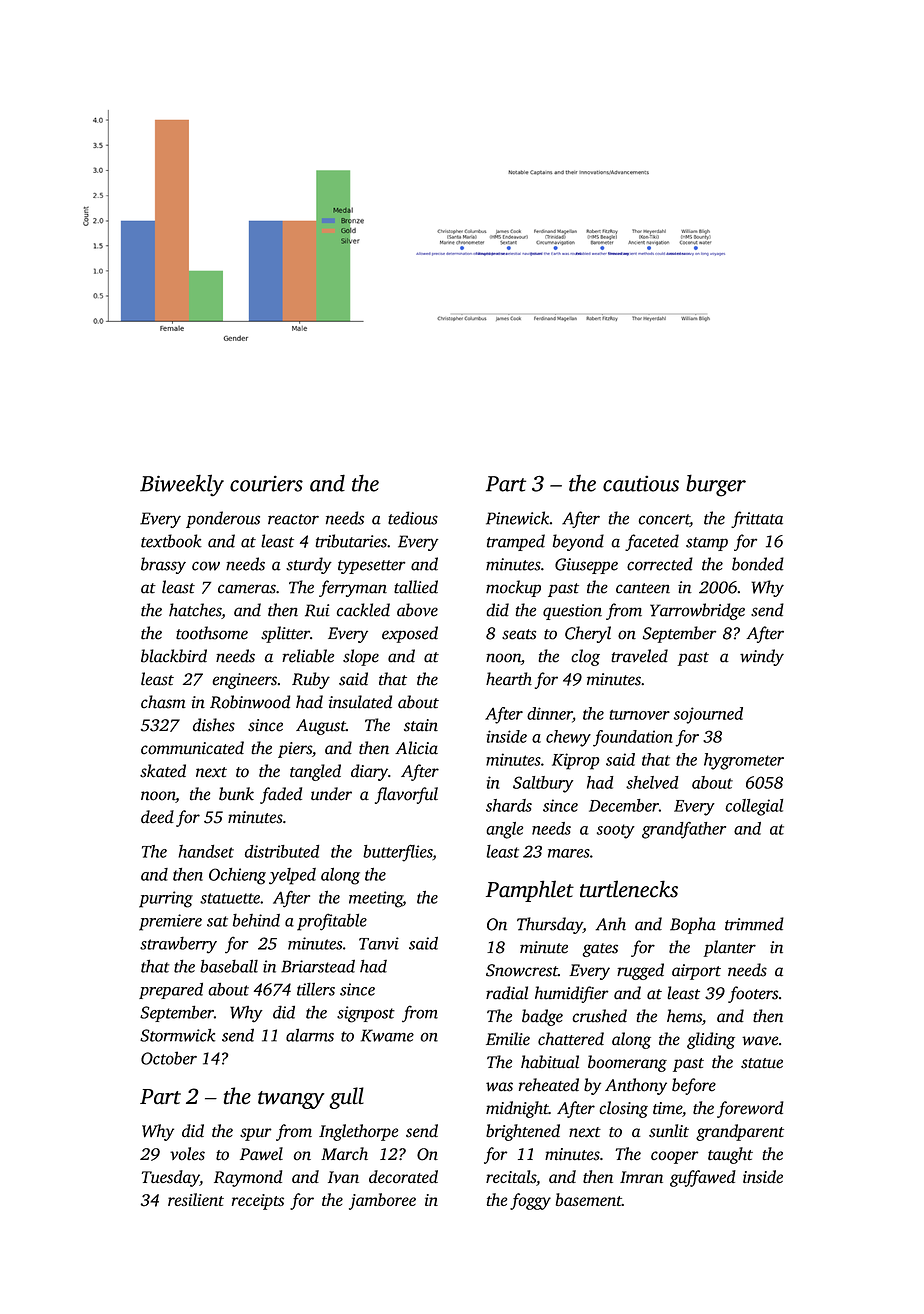 This document has height=1314, width=924. Describe the element at coordinates (282, 851) in the document. I see `distributed` at that location.
